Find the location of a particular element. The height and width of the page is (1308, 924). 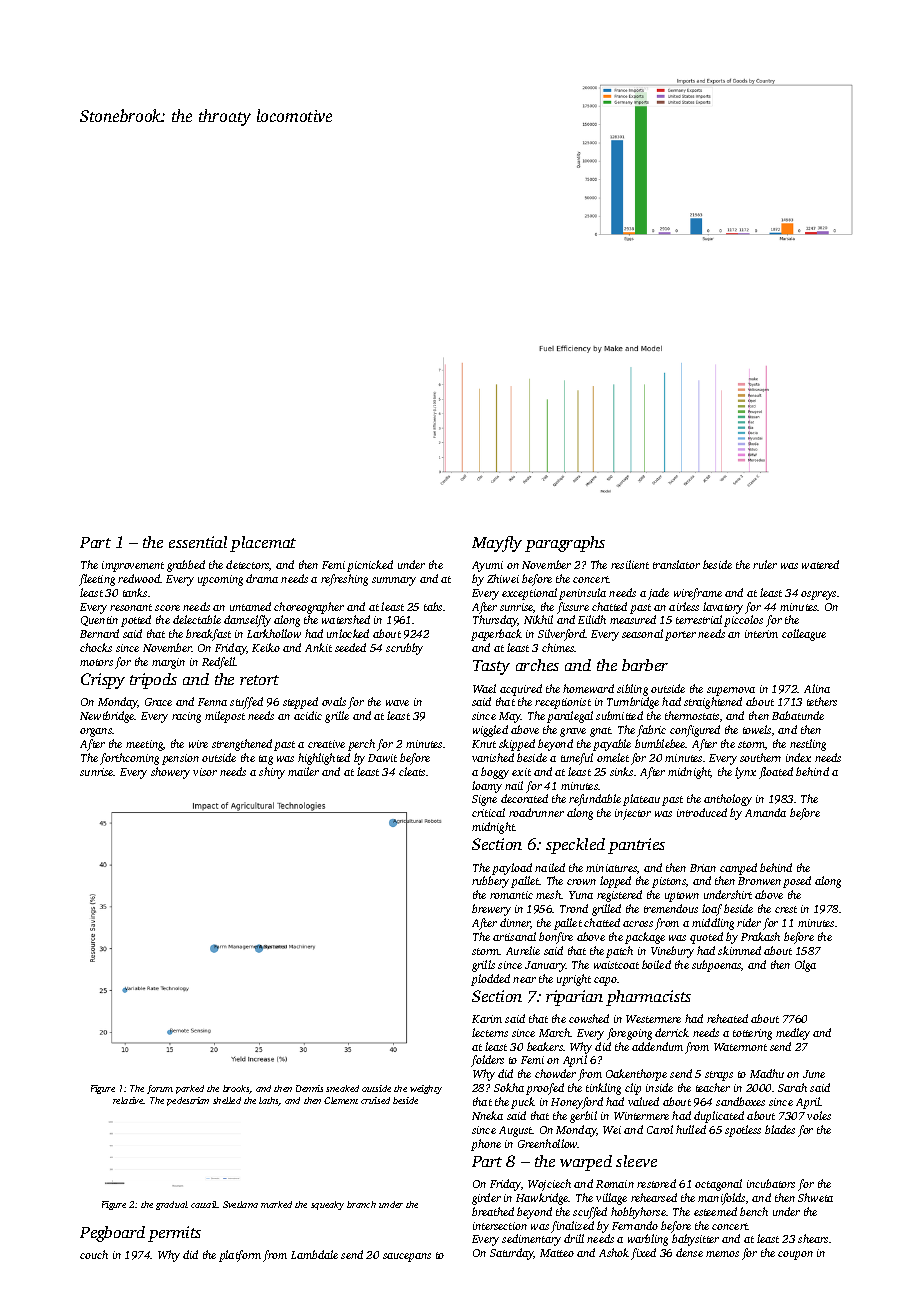

brewery is located at coordinates (491, 910).
